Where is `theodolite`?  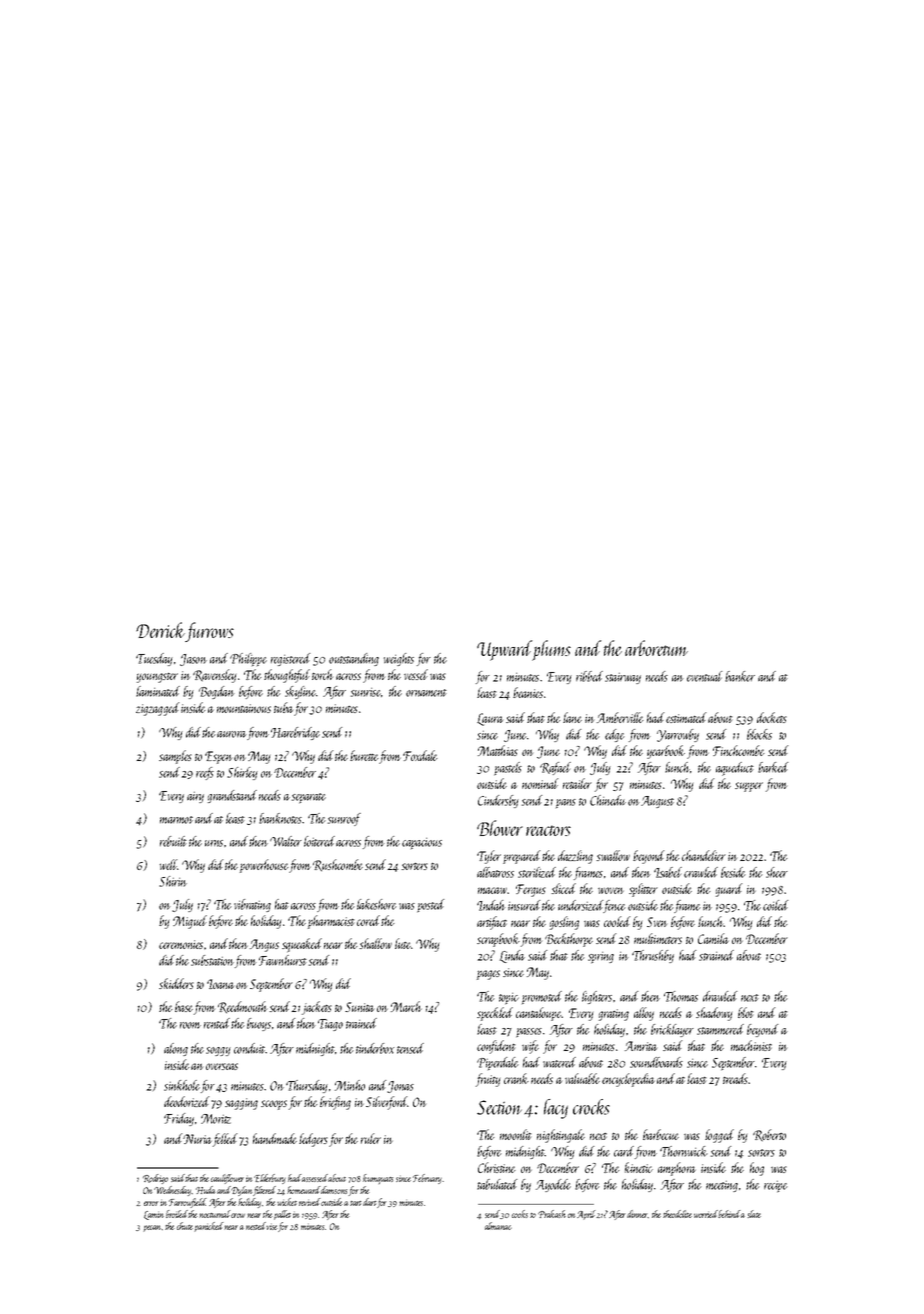 theodolite is located at coordinates (677, 1214).
